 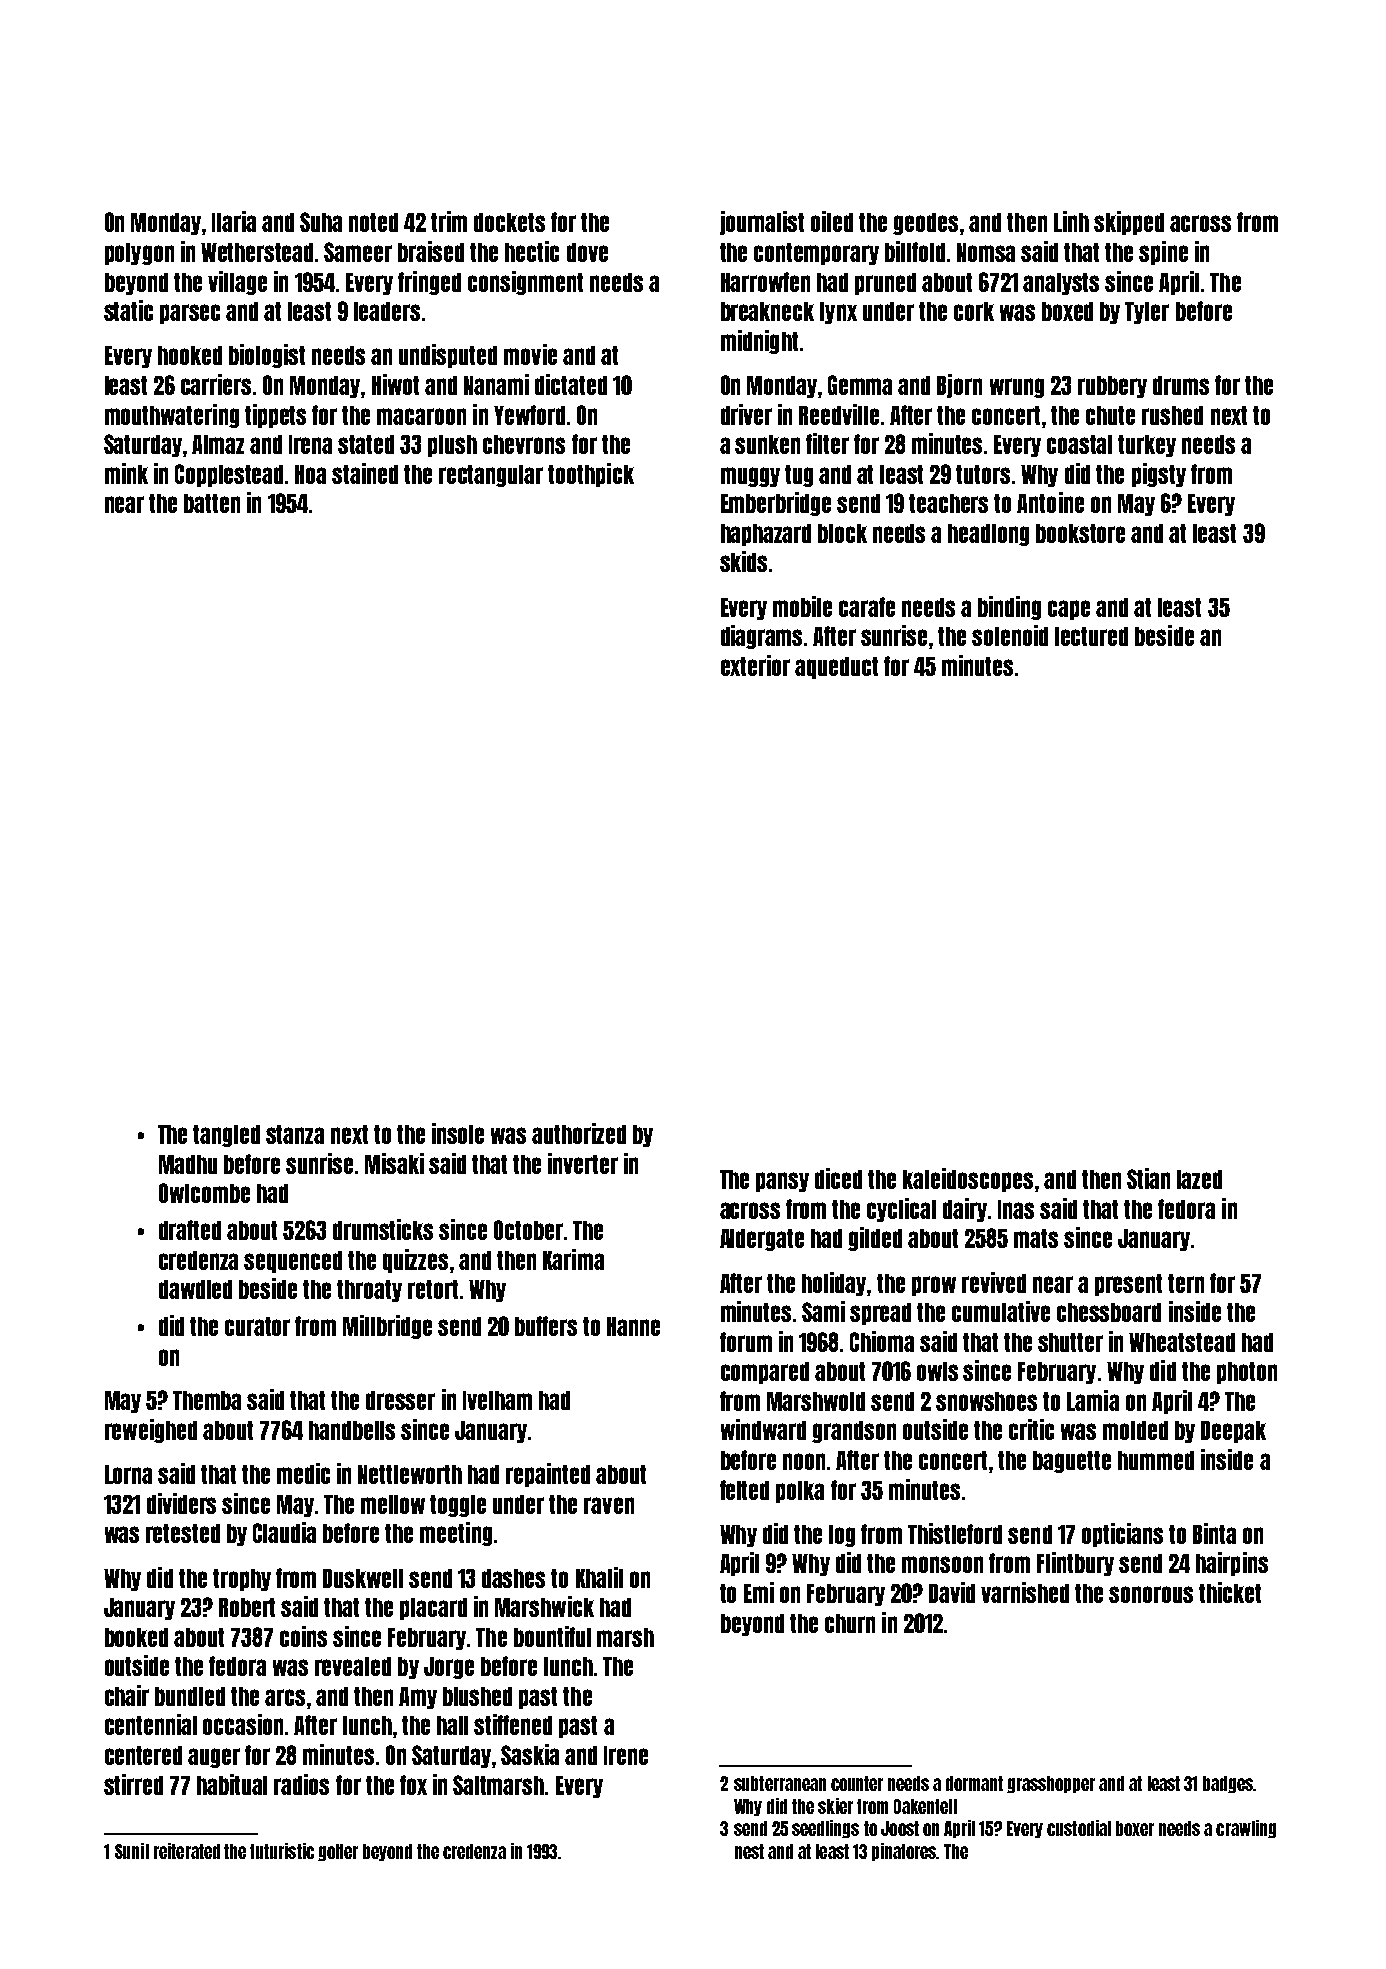 I want to click on inverter, so click(x=583, y=1163).
